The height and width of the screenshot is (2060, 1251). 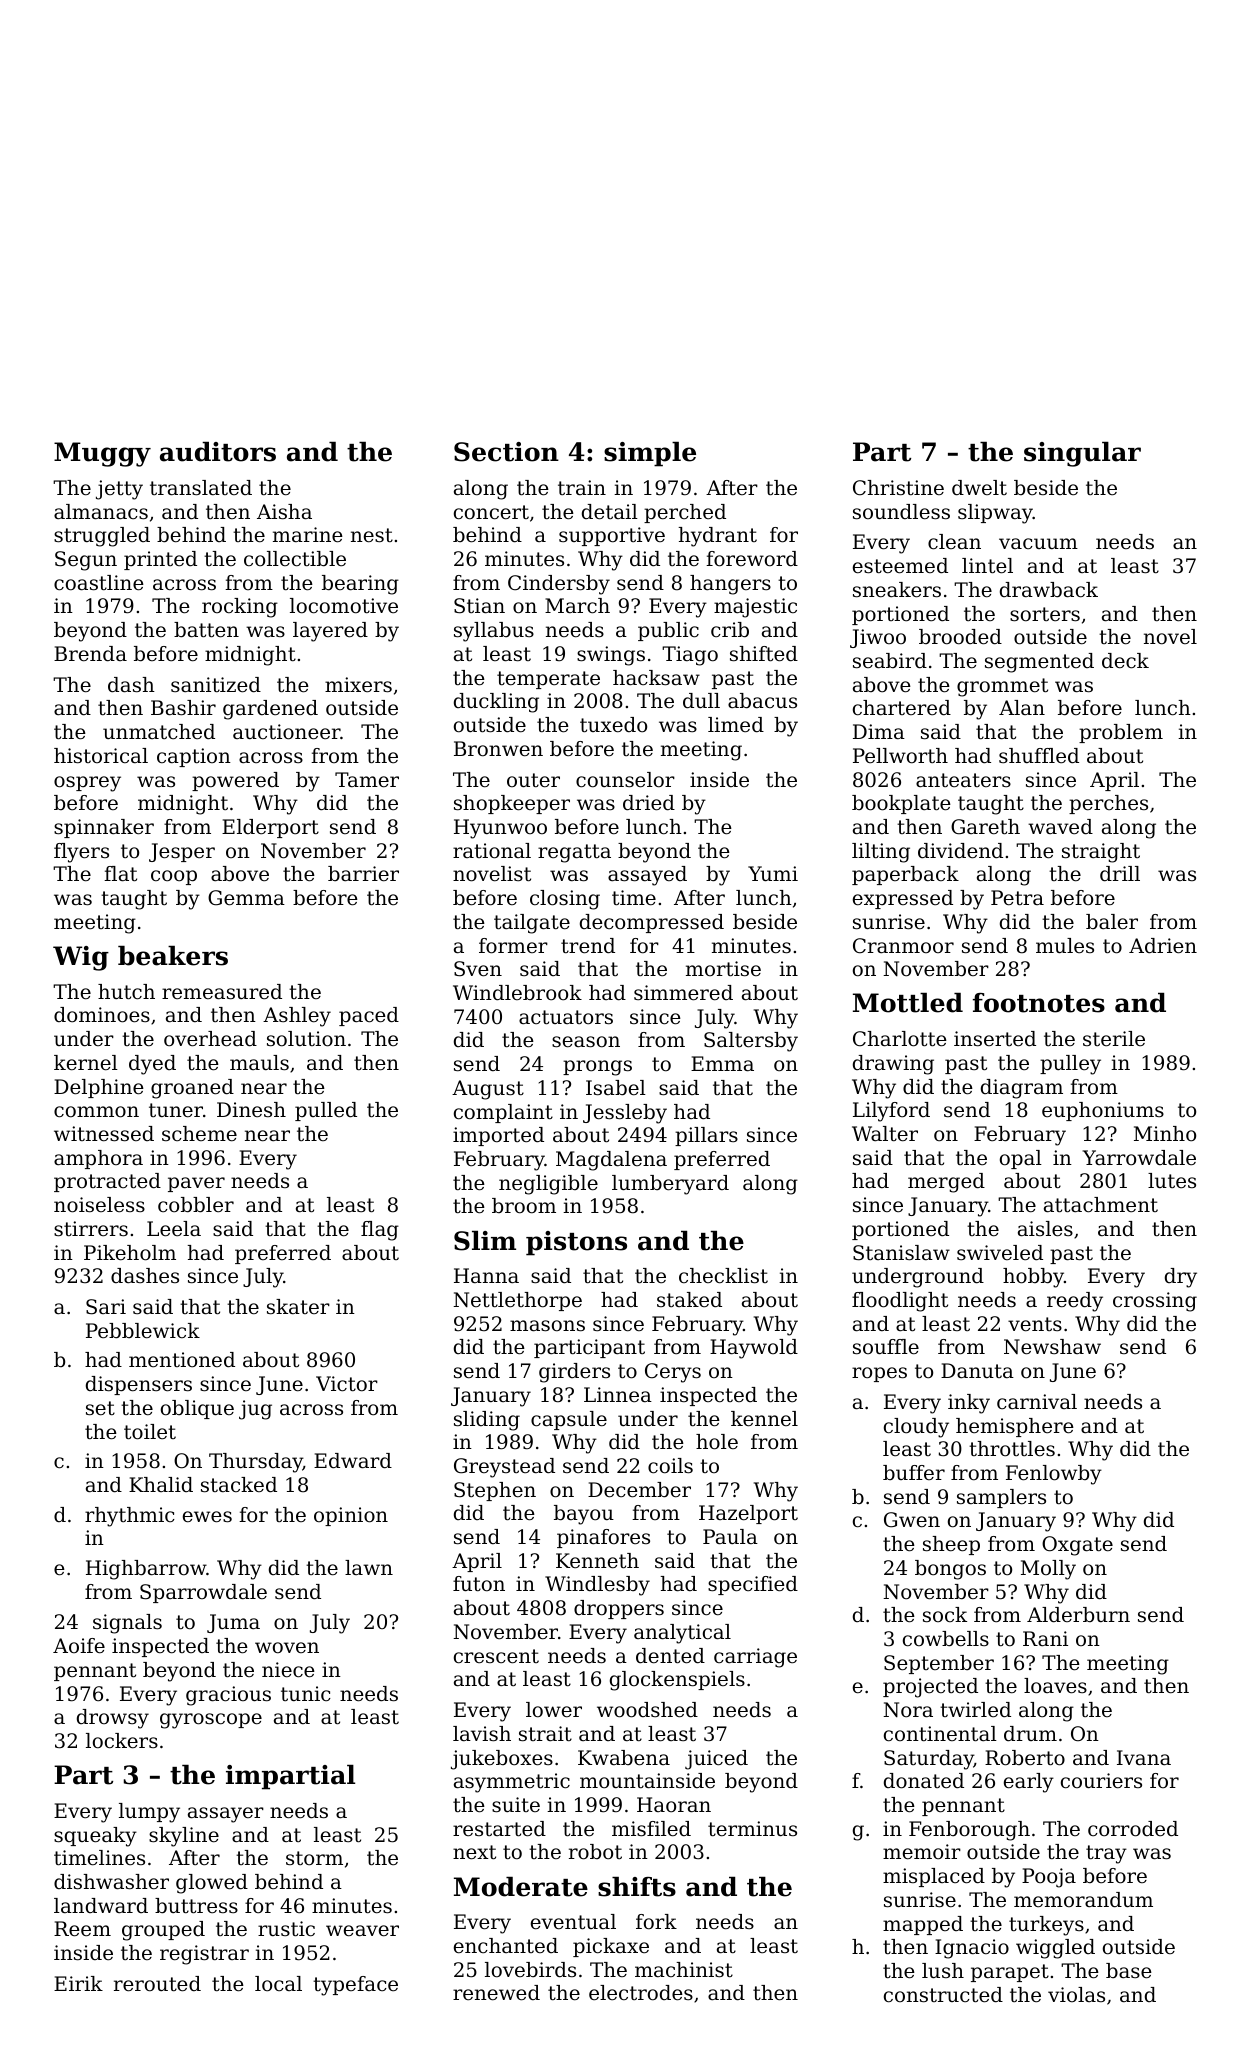 I want to click on rational, so click(x=492, y=851).
